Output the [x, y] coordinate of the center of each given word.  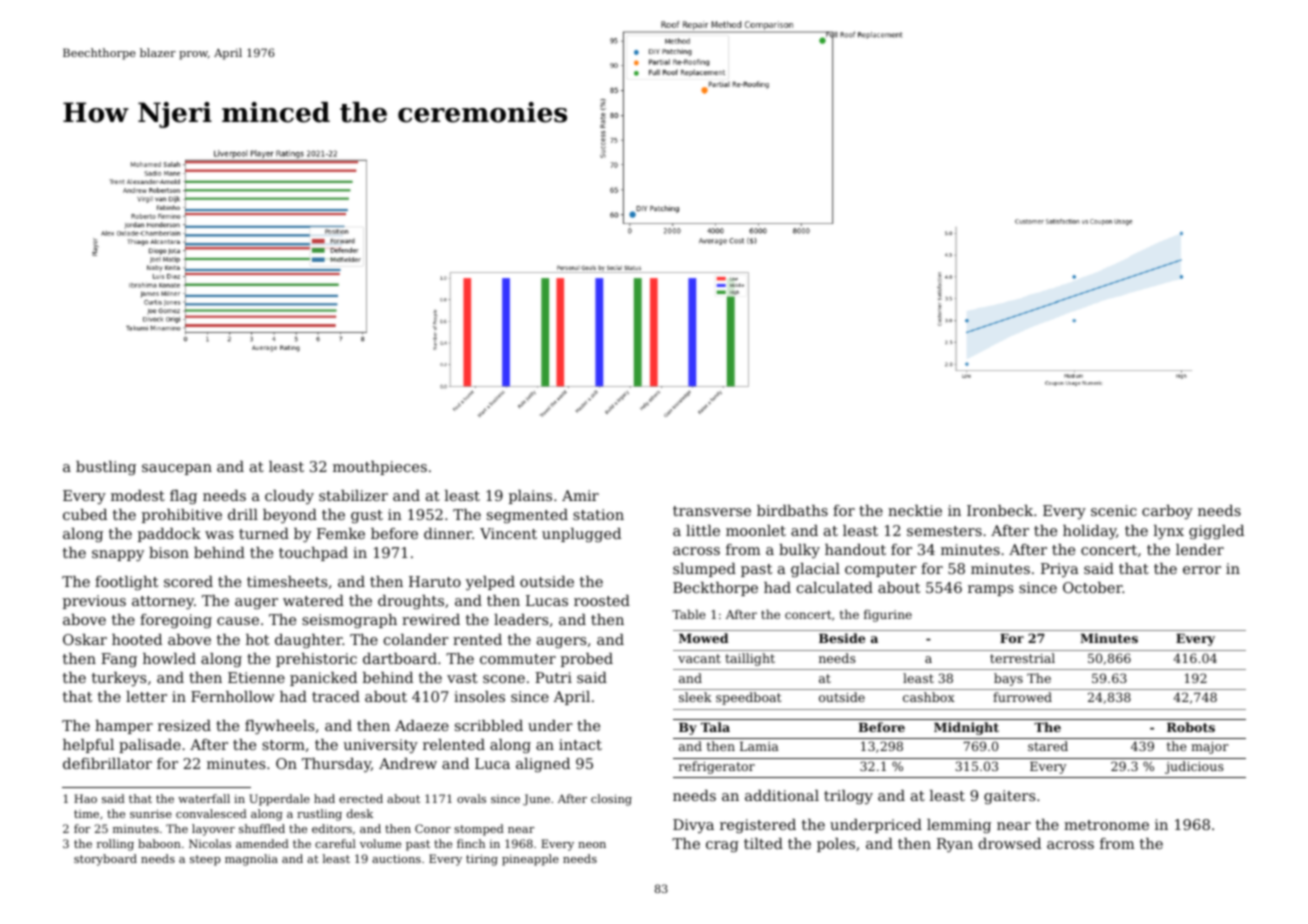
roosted [602, 600]
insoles [479, 696]
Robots [1191, 727]
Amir [580, 495]
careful [335, 843]
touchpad [313, 554]
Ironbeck [1000, 510]
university [381, 746]
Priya [1060, 570]
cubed [85, 514]
